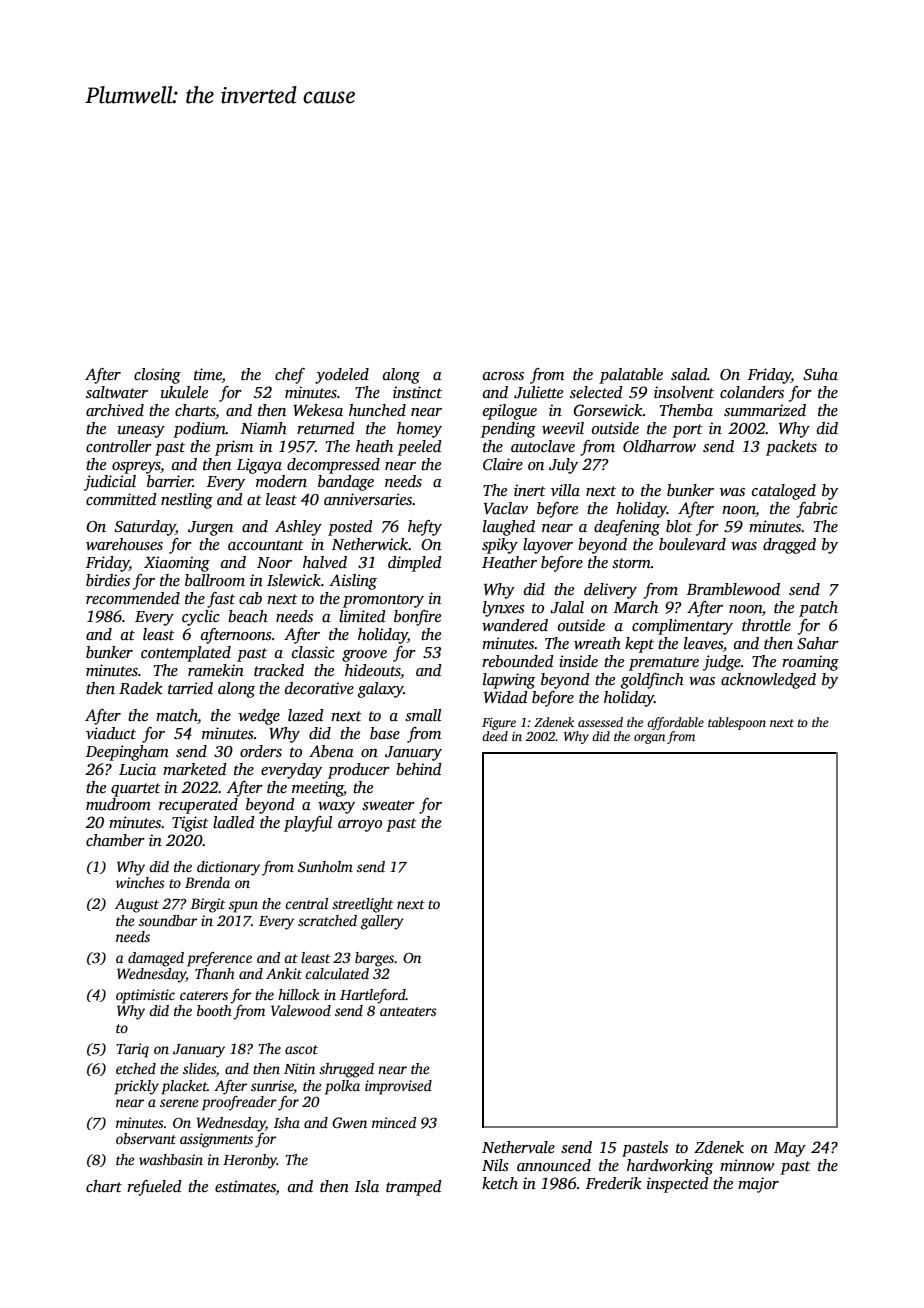  What do you see at coordinates (670, 1167) in the screenshot?
I see `hardworking` at bounding box center [670, 1167].
